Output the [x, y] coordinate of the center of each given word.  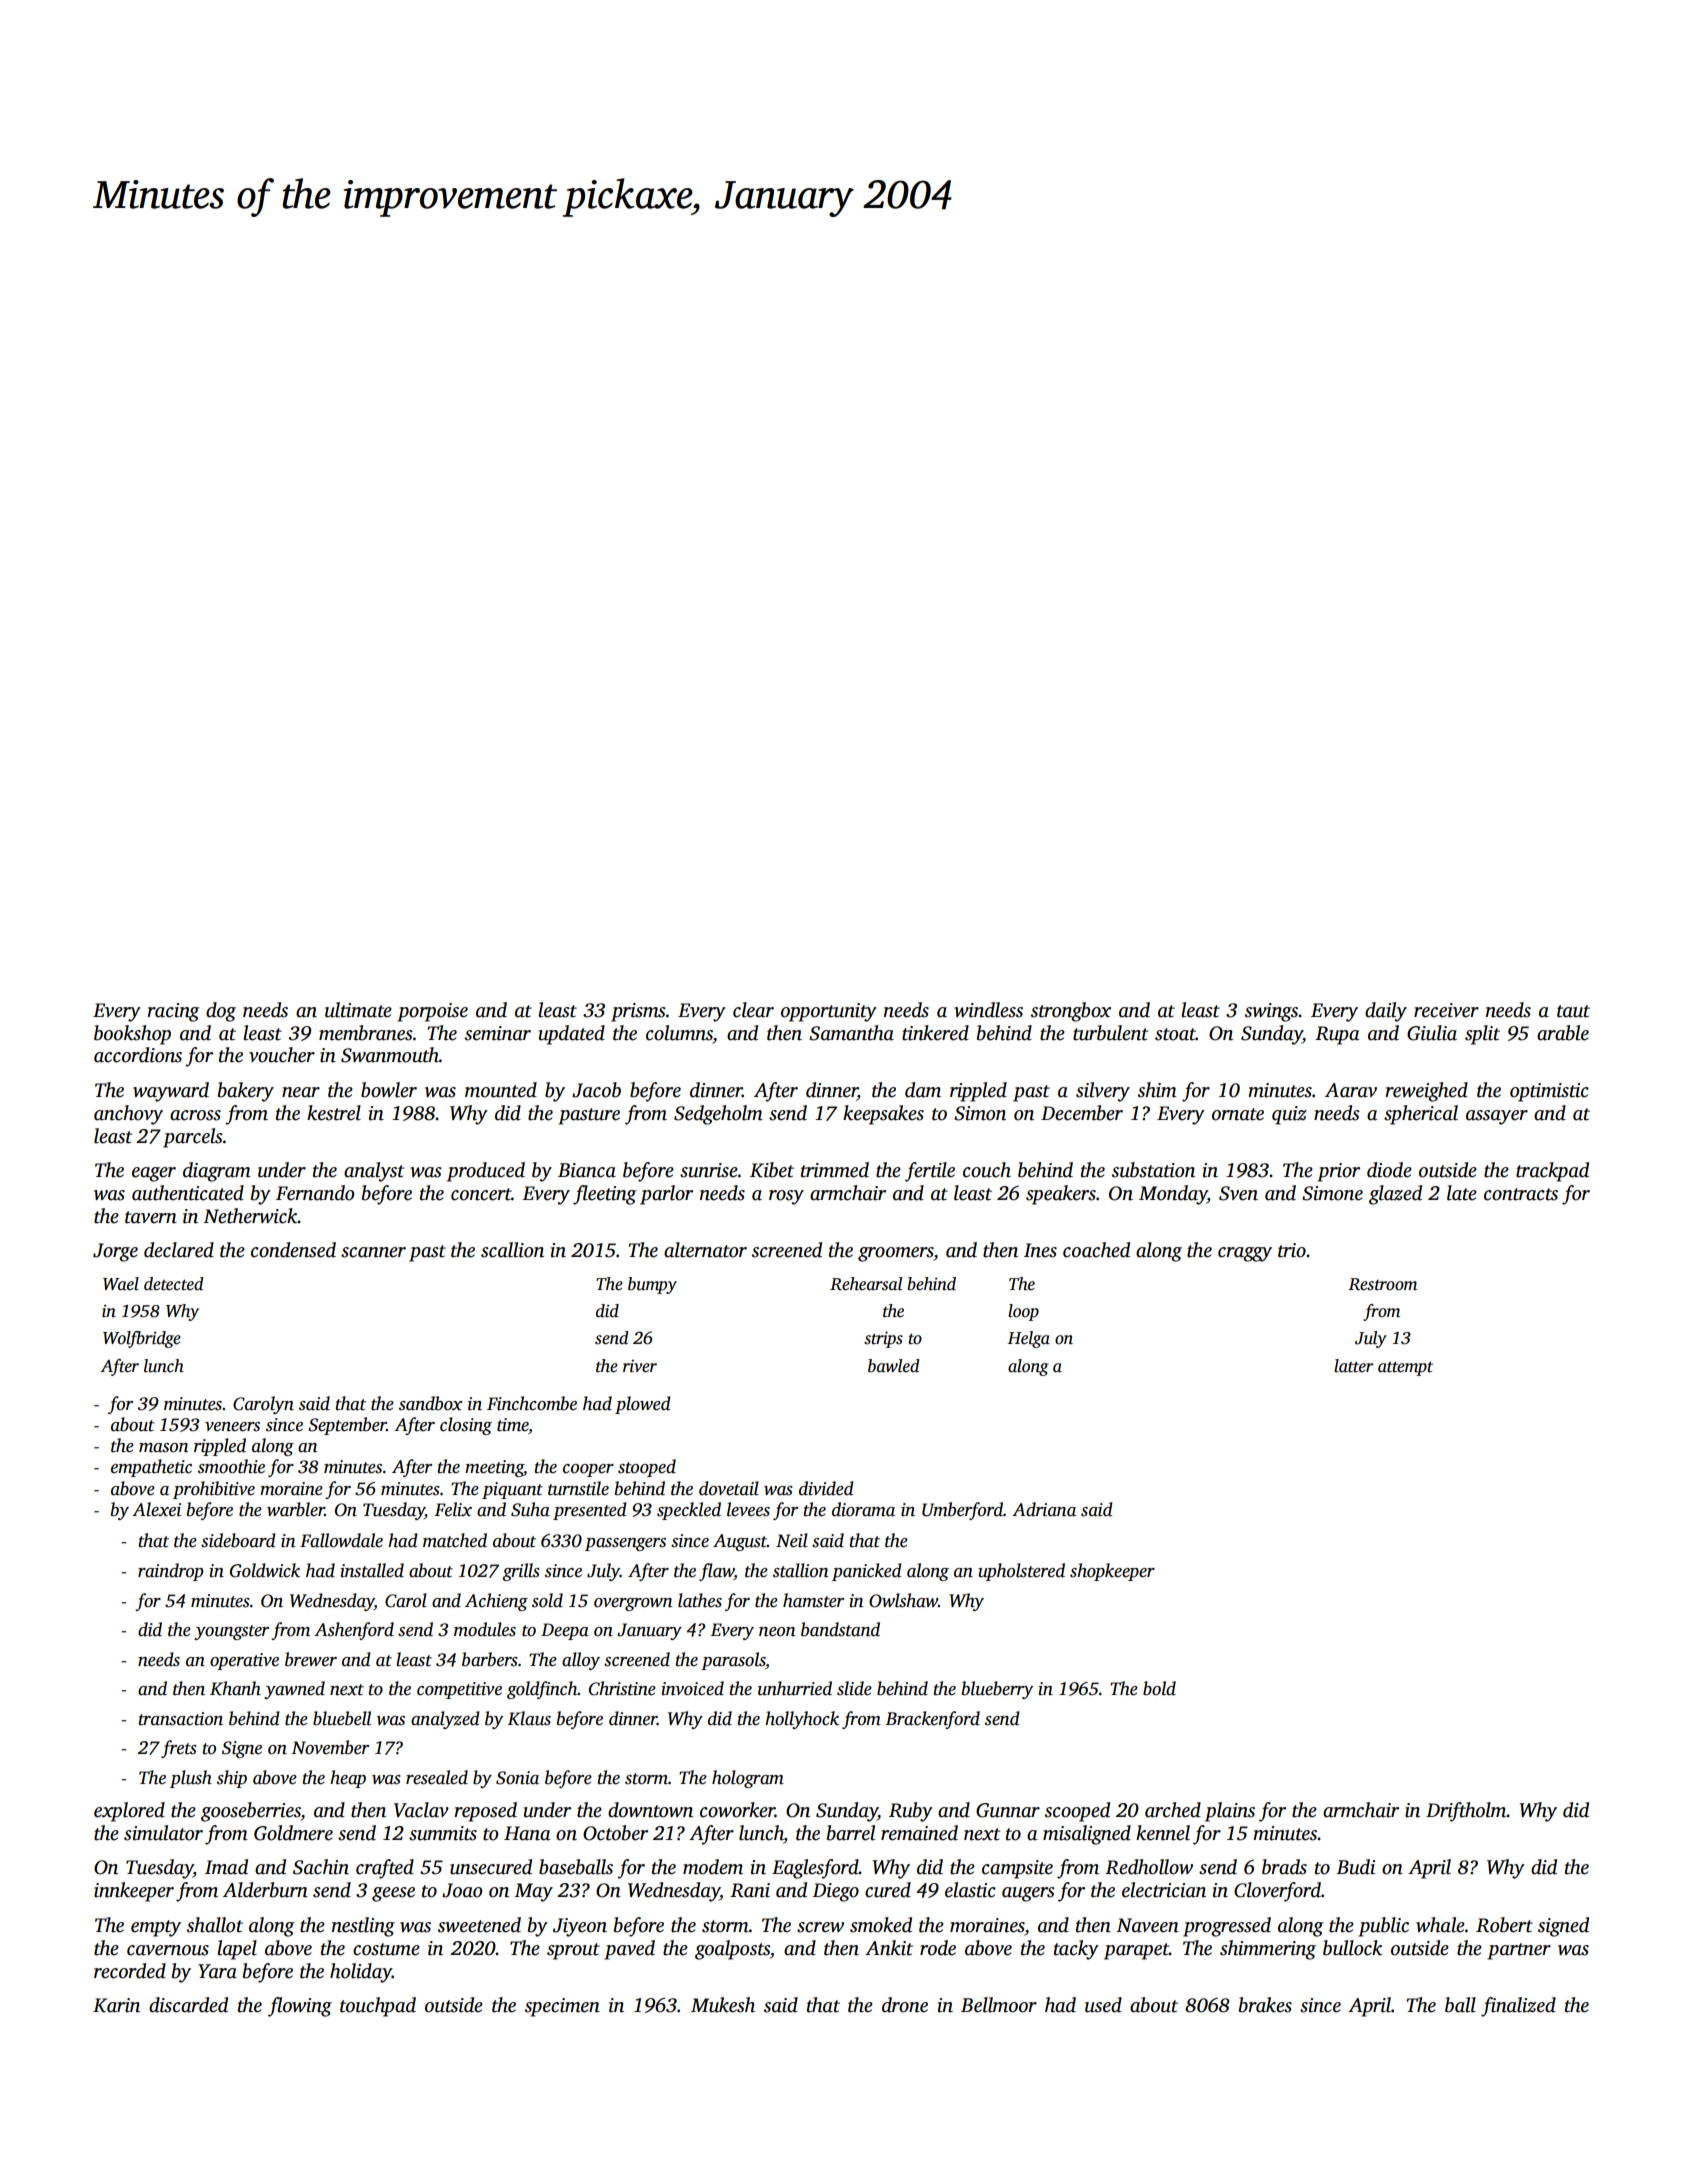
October [615, 1833]
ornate [1238, 1114]
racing [173, 1012]
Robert [1504, 1925]
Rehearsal [866, 1284]
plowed [643, 1405]
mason [163, 1448]
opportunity [829, 1012]
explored [129, 1812]
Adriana [1044, 1509]
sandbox [430, 1403]
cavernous [168, 1950]
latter [1353, 1366]
